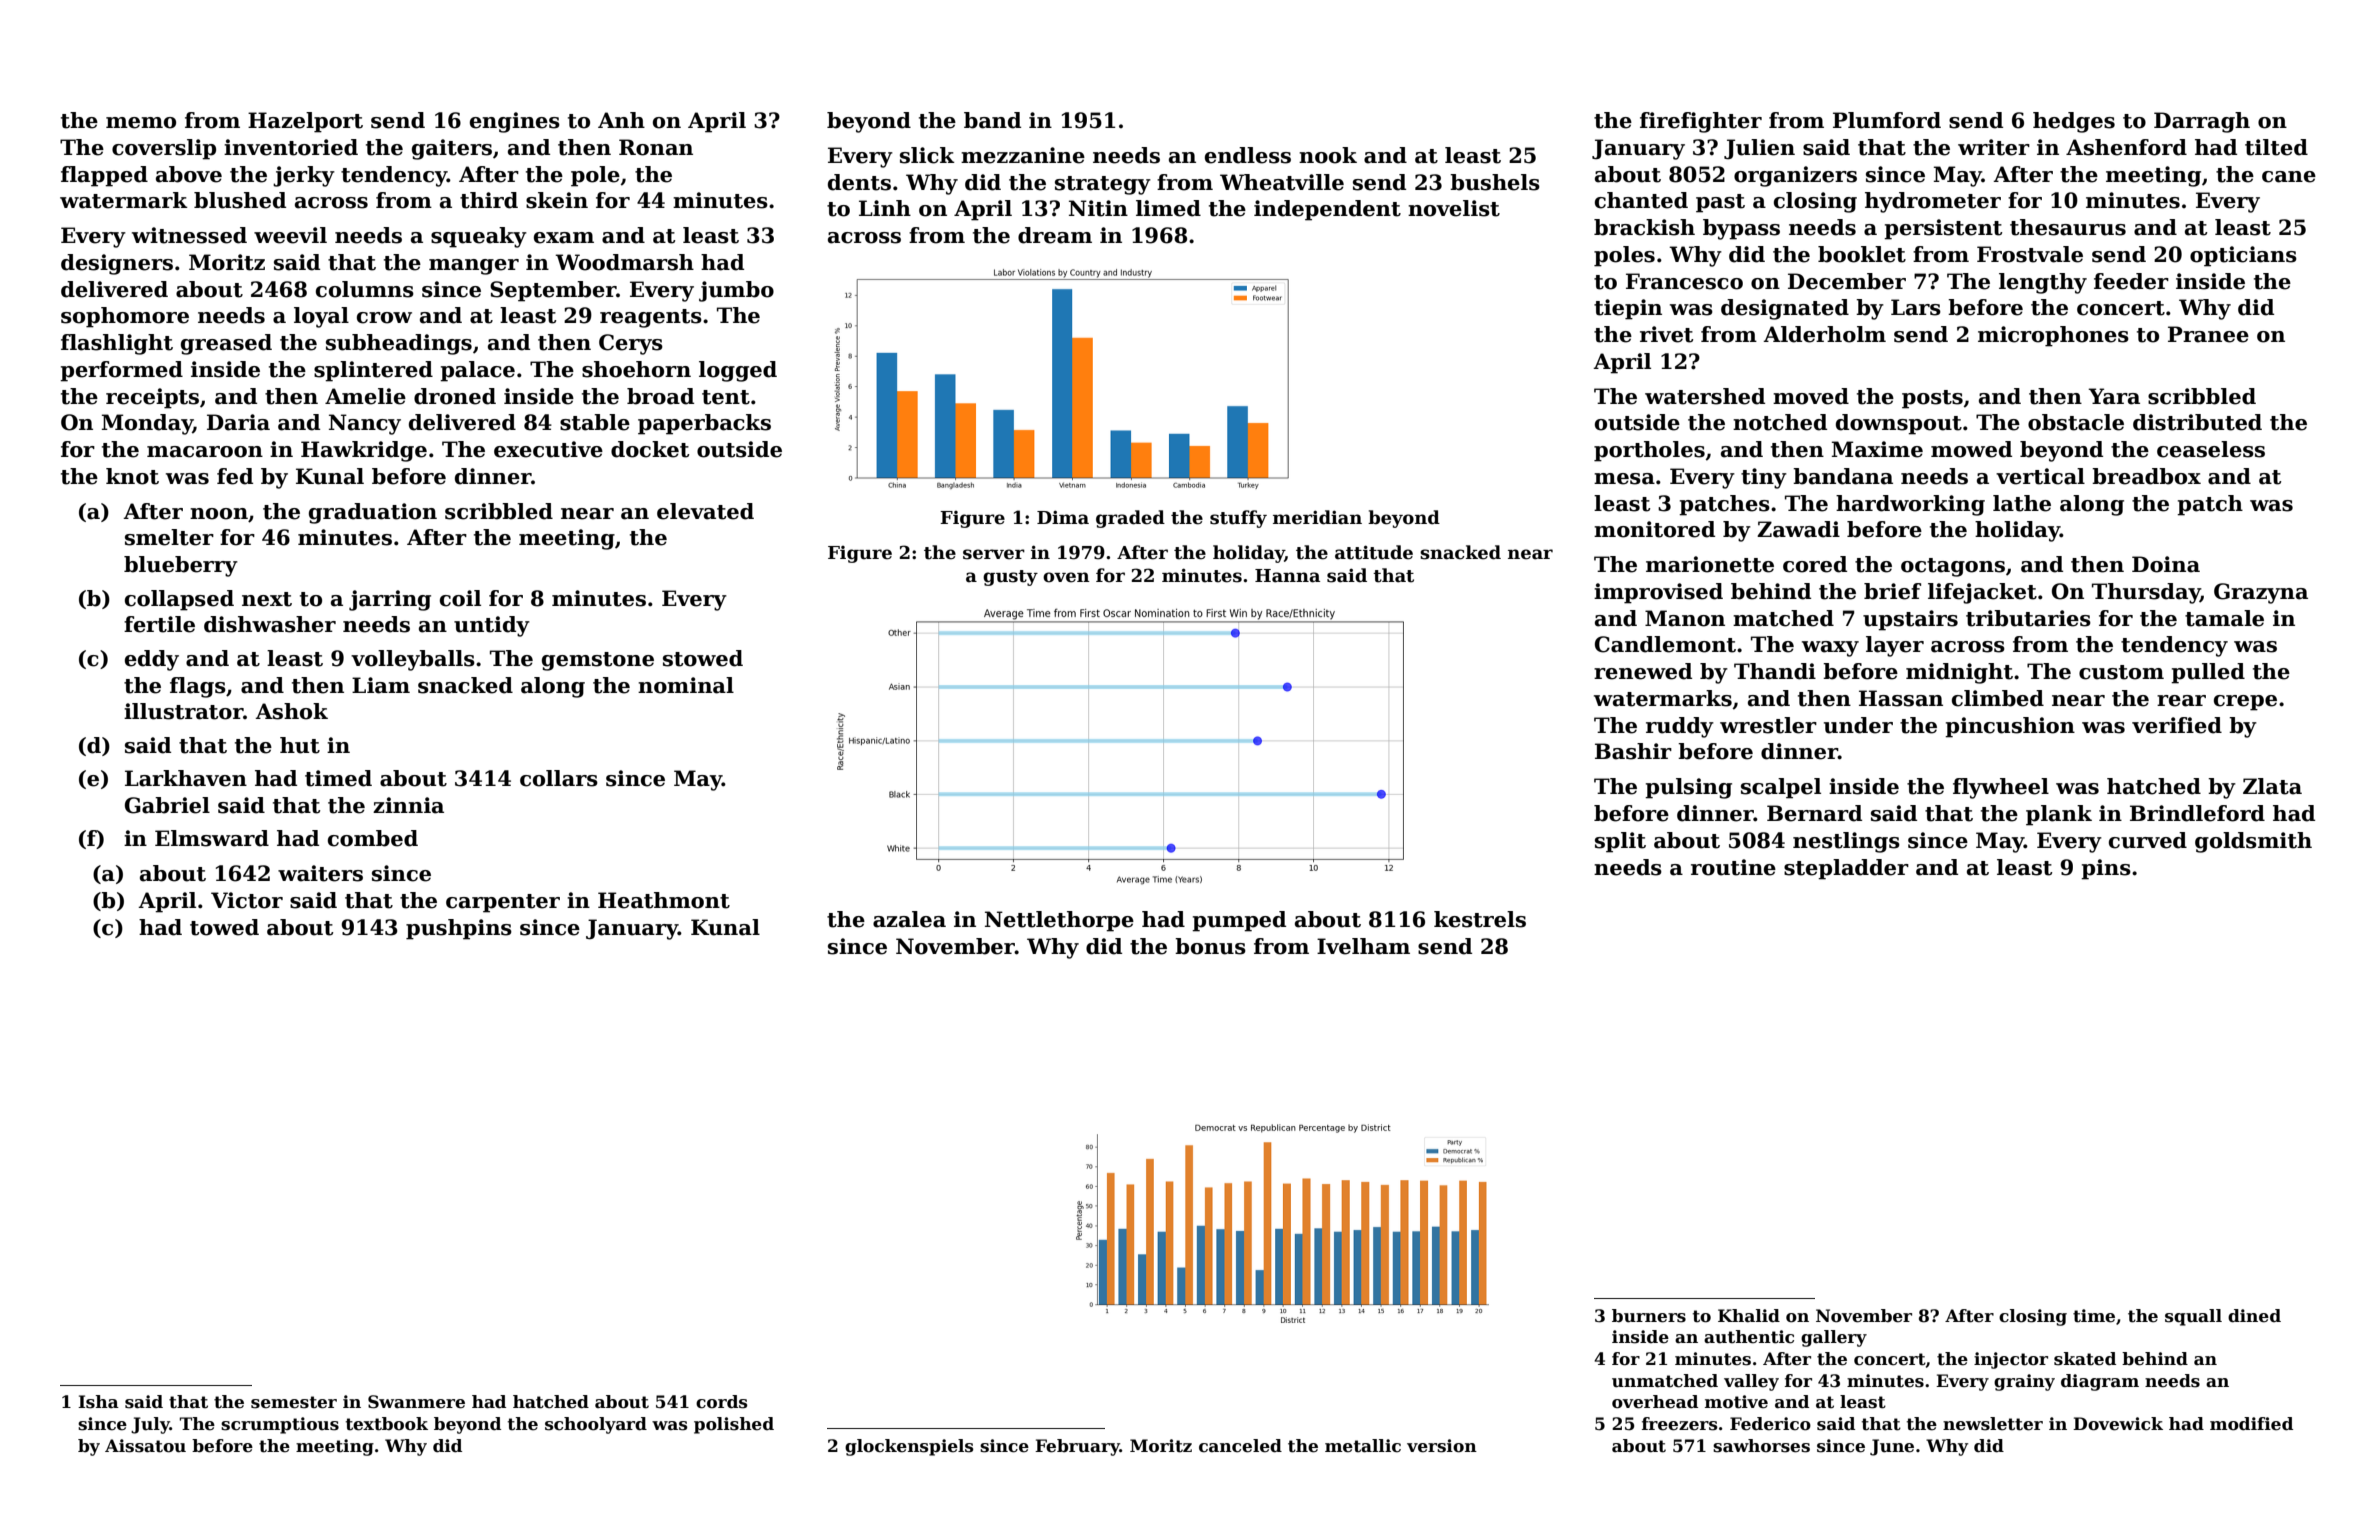 The image size is (2380, 1540). Describe the element at coordinates (1633, 751) in the image. I see `Bashir` at that location.
